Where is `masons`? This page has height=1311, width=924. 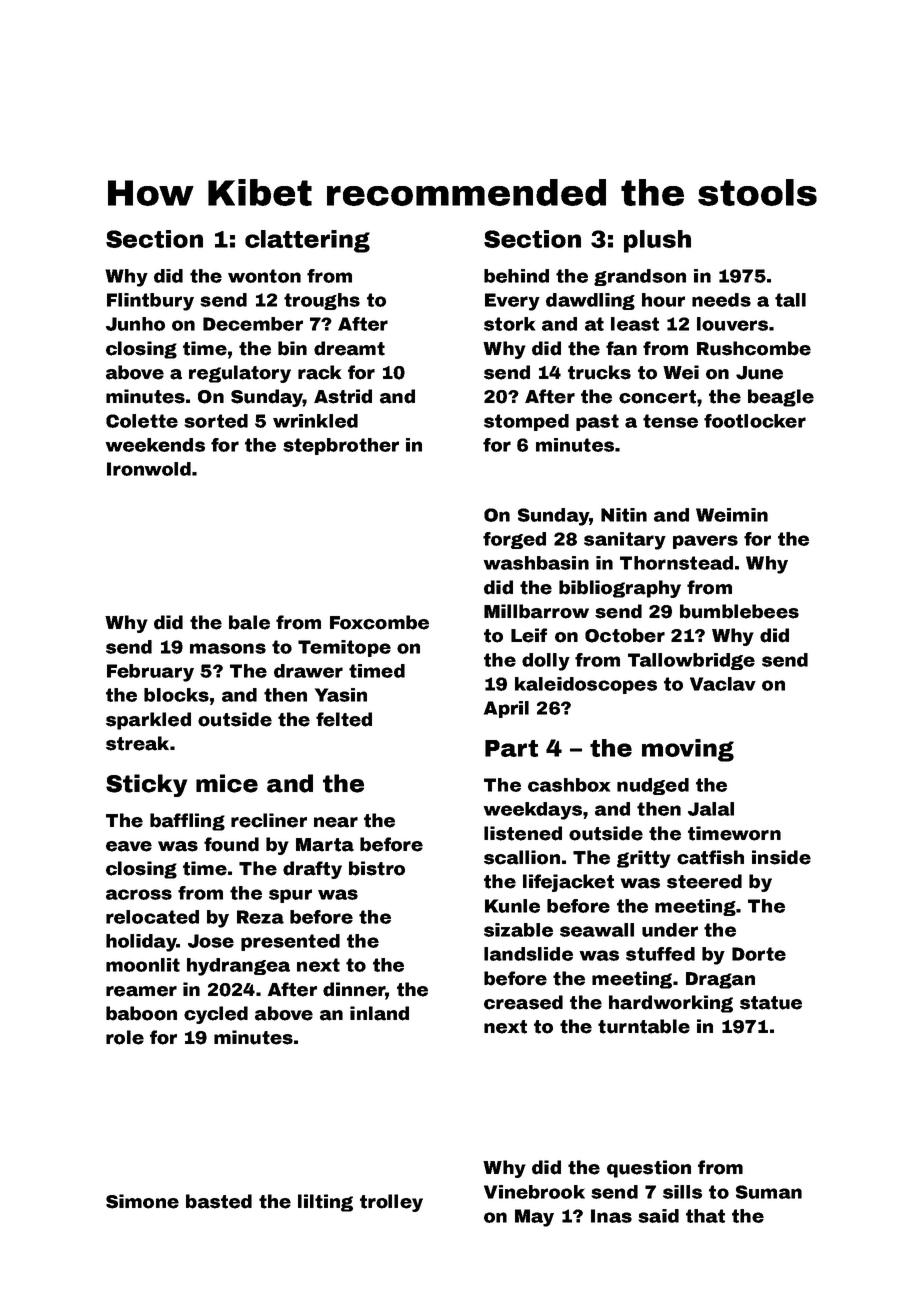
masons is located at coordinates (228, 648).
